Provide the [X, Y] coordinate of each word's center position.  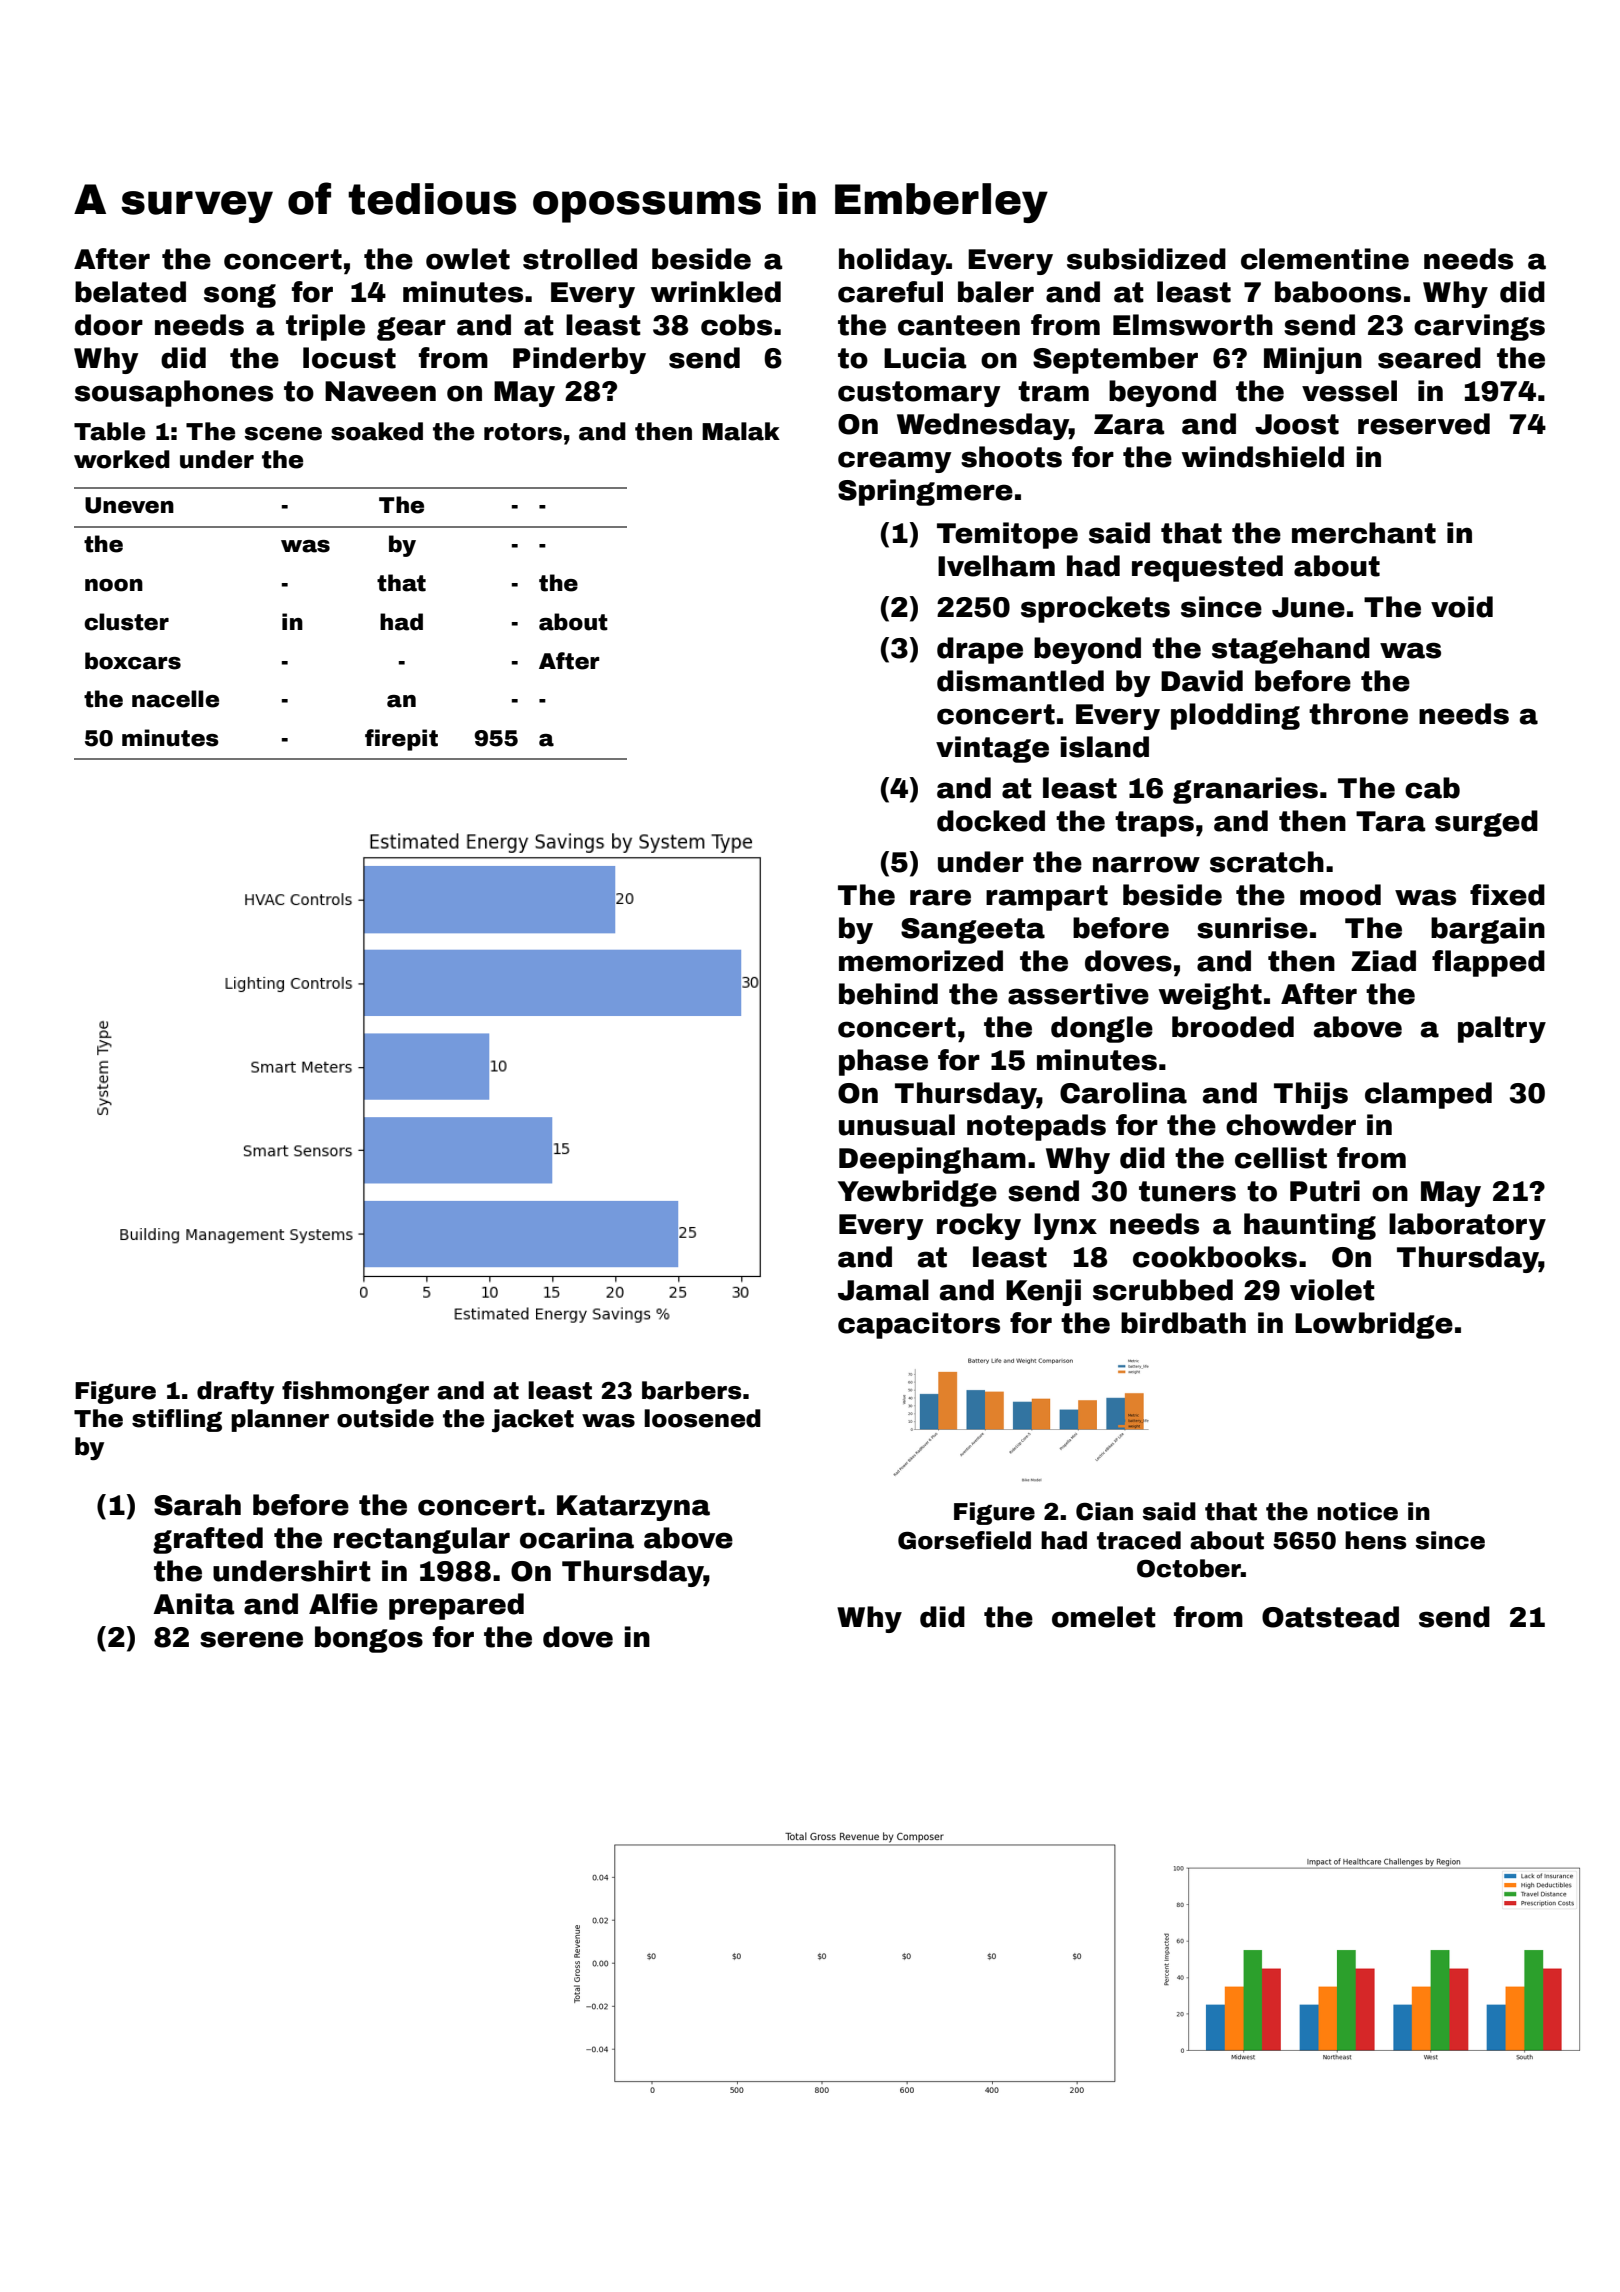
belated [130, 292]
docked [991, 821]
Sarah [197, 1505]
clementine [1325, 259]
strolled [580, 259]
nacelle [175, 699]
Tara [1390, 821]
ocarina [577, 1538]
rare [940, 897]
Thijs [1311, 1095]
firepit [401, 740]
